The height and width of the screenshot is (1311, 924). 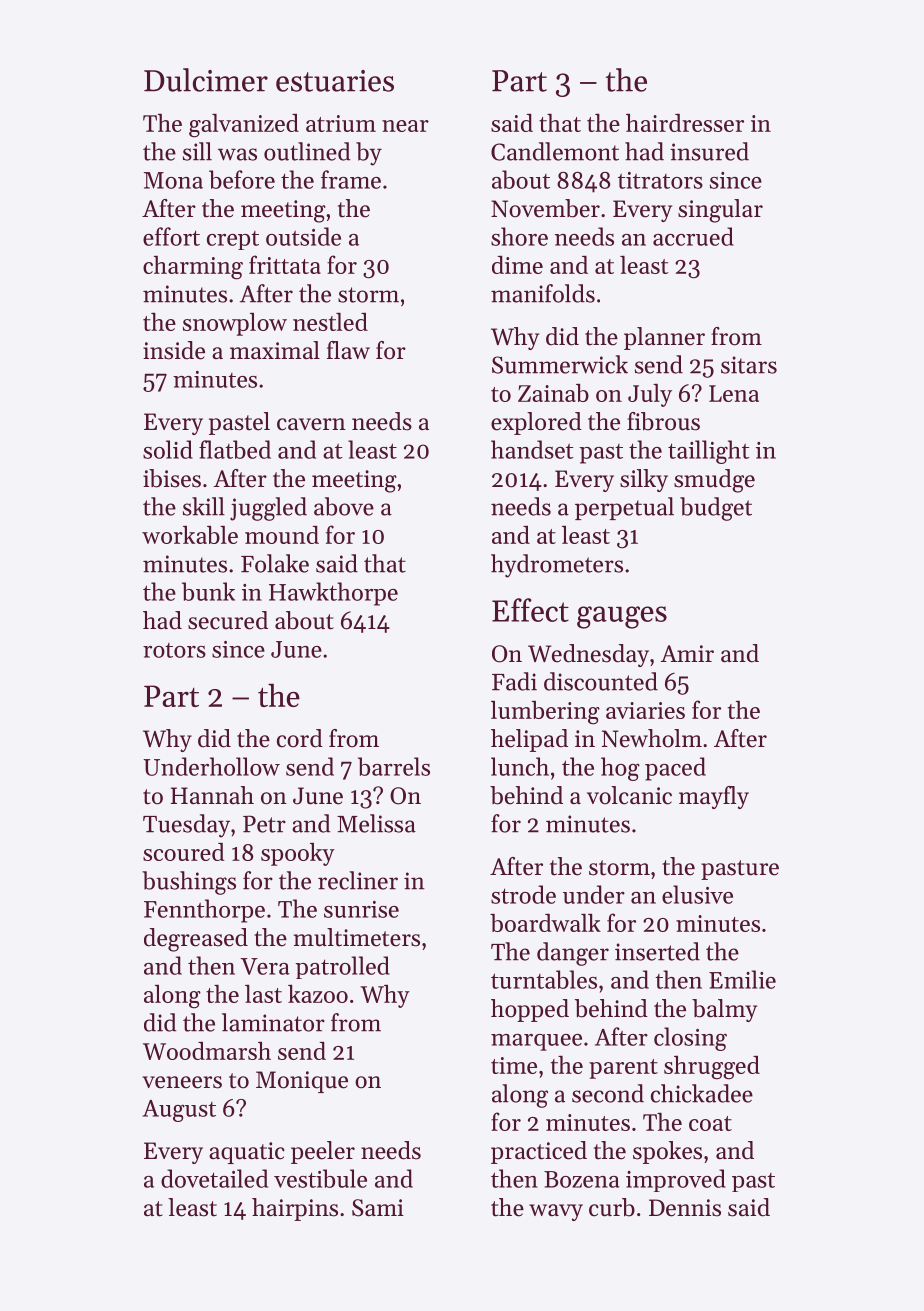 What do you see at coordinates (557, 566) in the screenshot?
I see `hydrometers` at bounding box center [557, 566].
